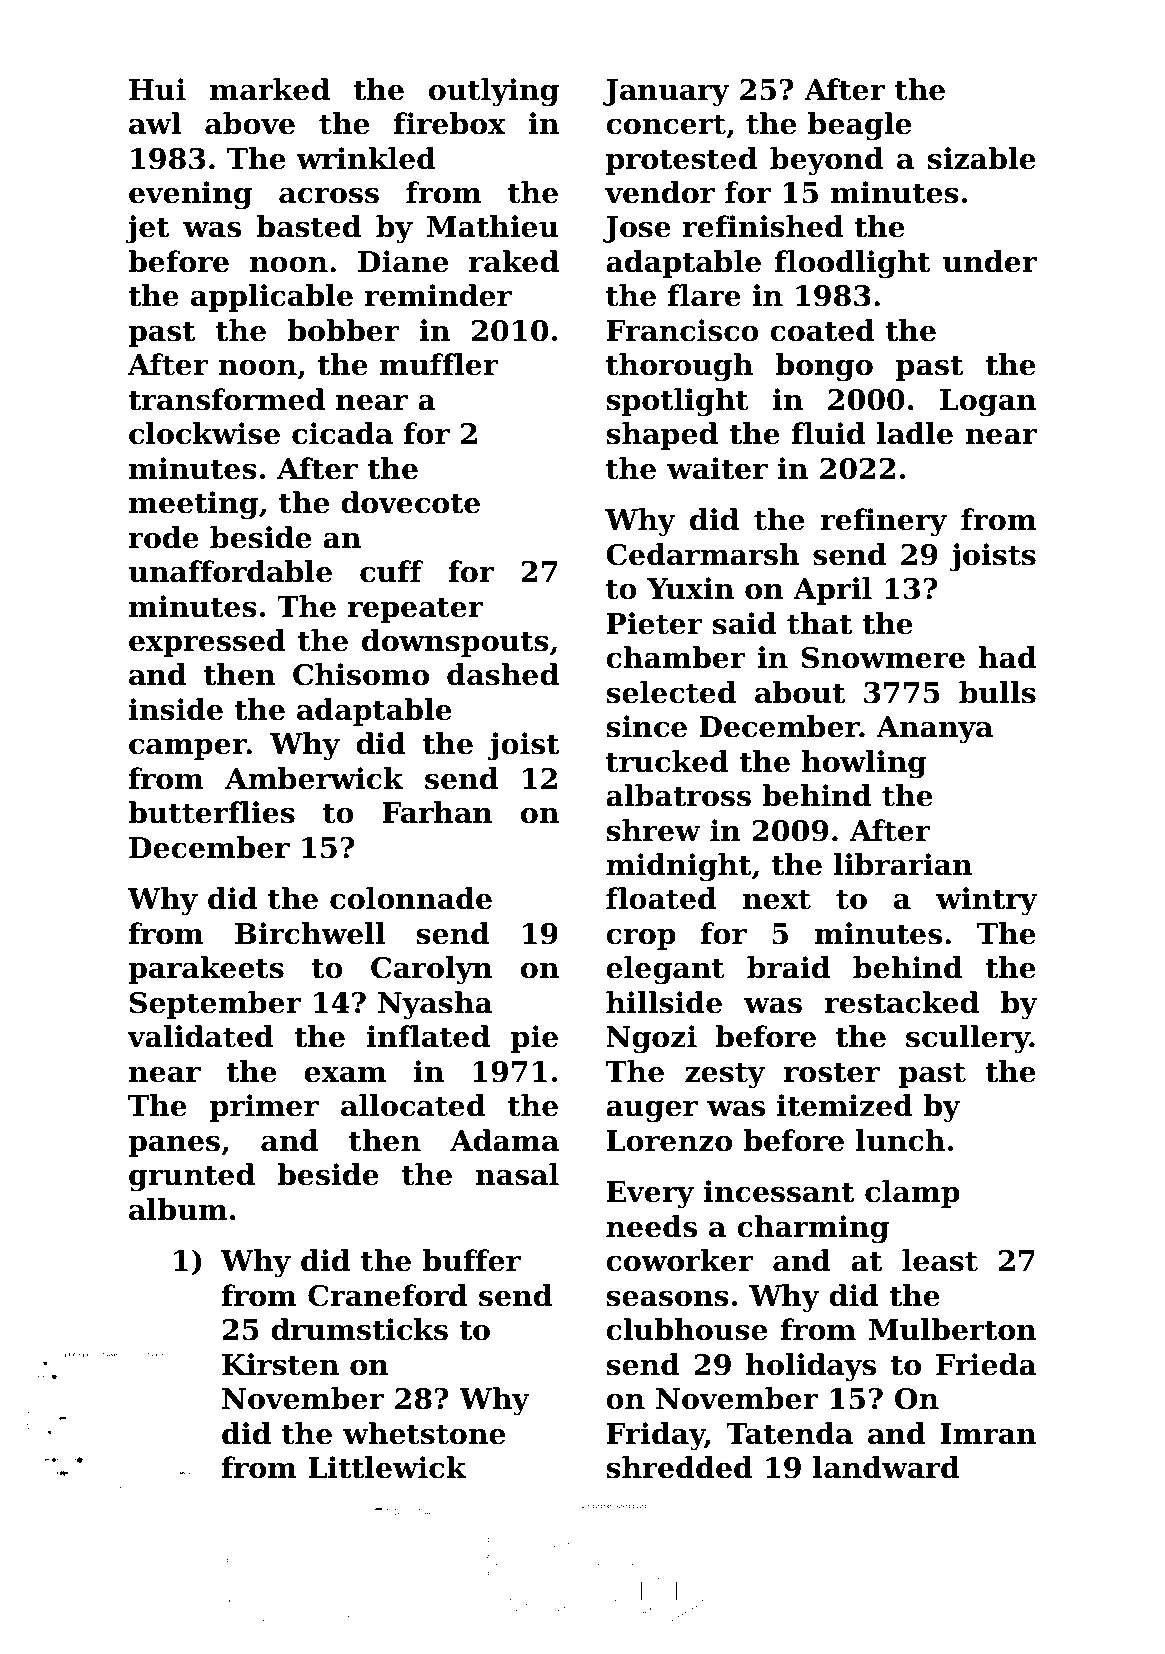  Describe the element at coordinates (884, 522) in the screenshot. I see `refinery` at that location.
